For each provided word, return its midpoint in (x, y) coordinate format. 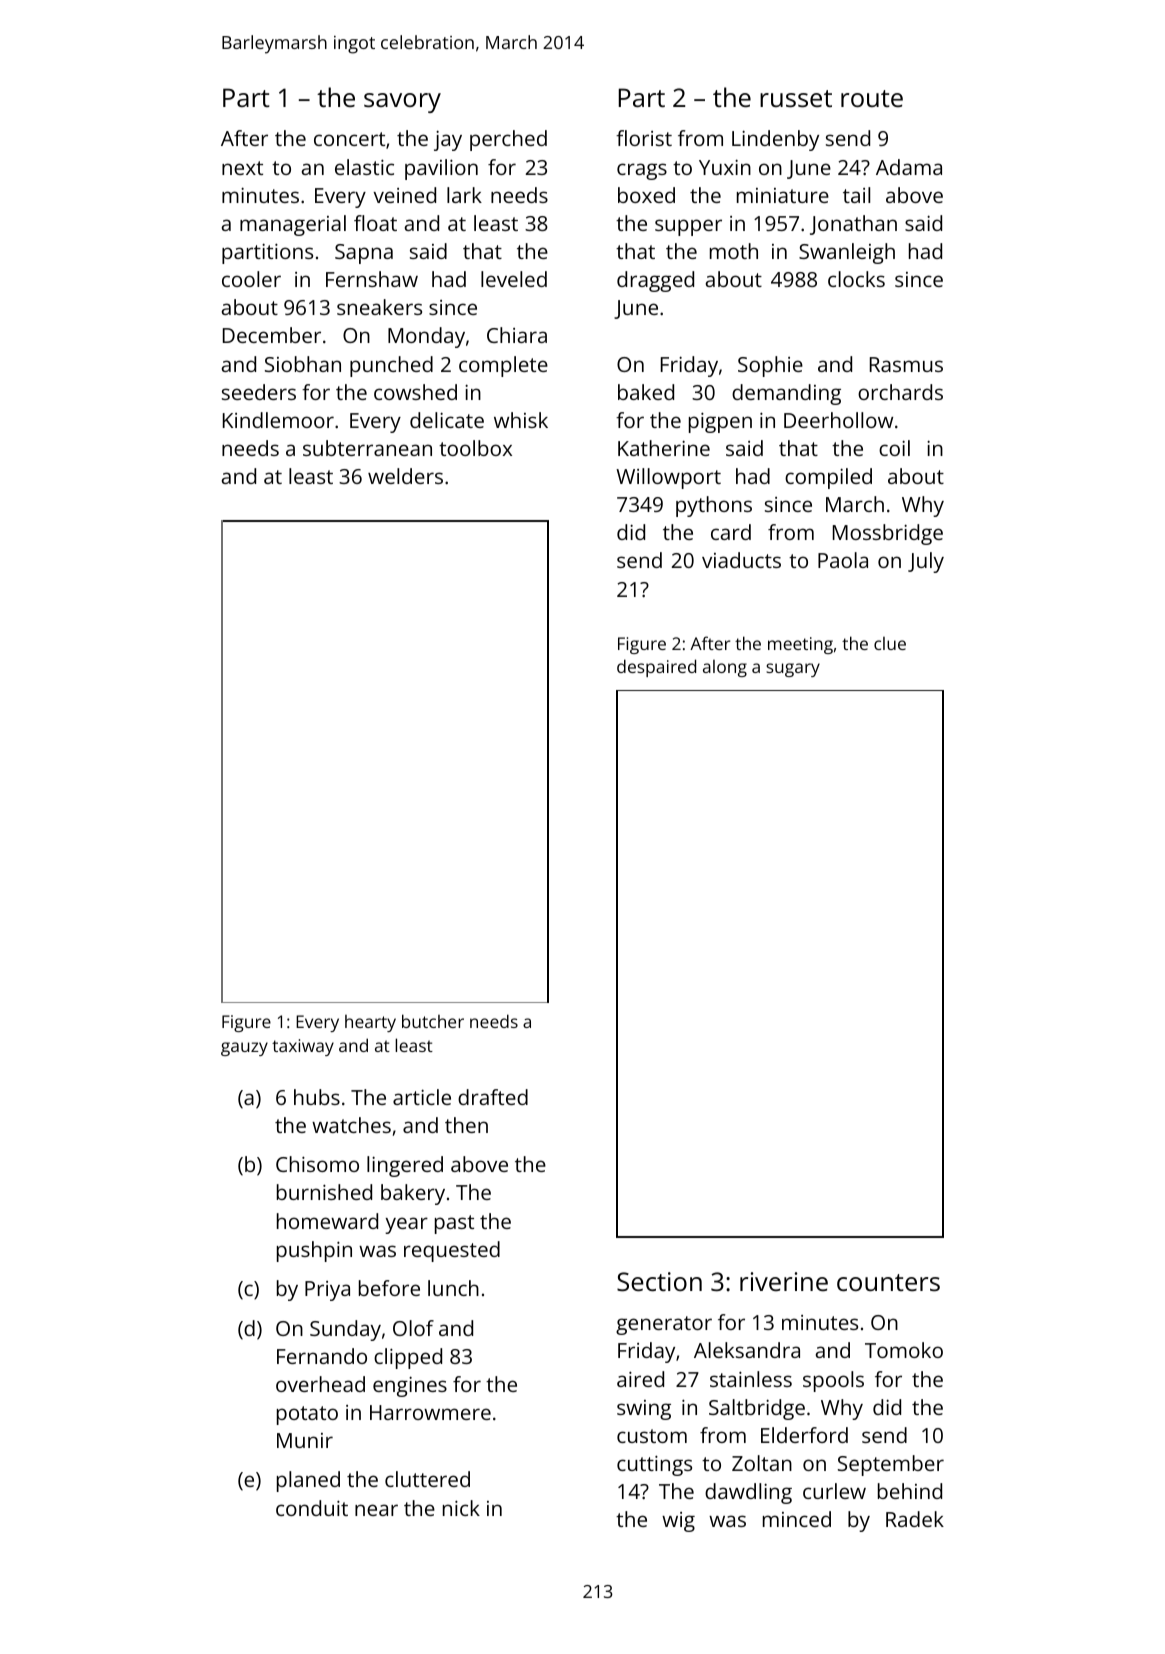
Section (659, 1281)
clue (890, 643)
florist (644, 138)
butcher (433, 1021)
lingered (405, 1166)
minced (797, 1519)
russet (796, 98)
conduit (312, 1508)
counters (888, 1282)
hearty (370, 1023)
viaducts (741, 560)
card (731, 532)
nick (461, 1508)
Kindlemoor (278, 420)
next (242, 168)
